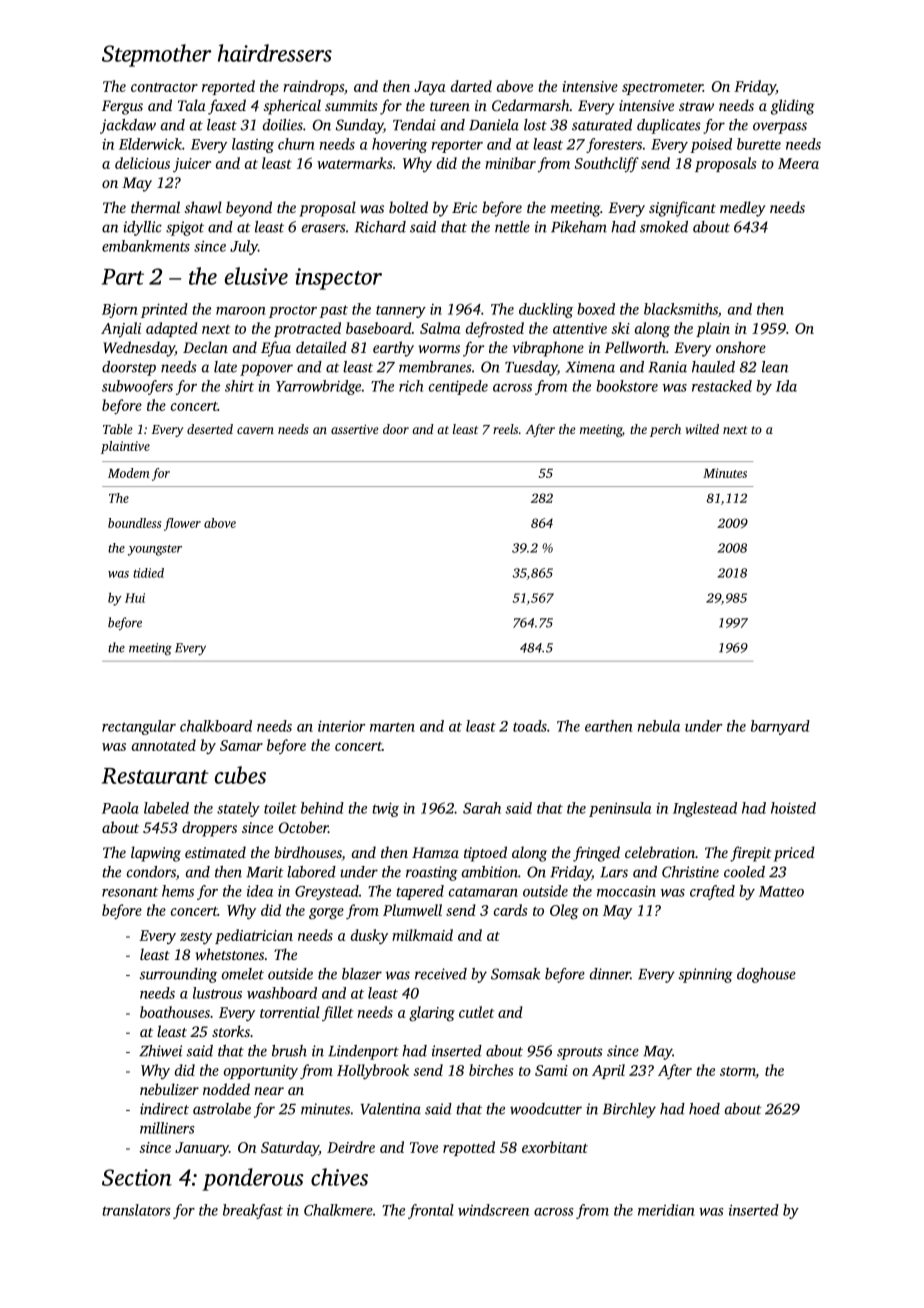 The height and width of the screenshot is (1308, 924). What do you see at coordinates (210, 429) in the screenshot?
I see `deserted` at bounding box center [210, 429].
